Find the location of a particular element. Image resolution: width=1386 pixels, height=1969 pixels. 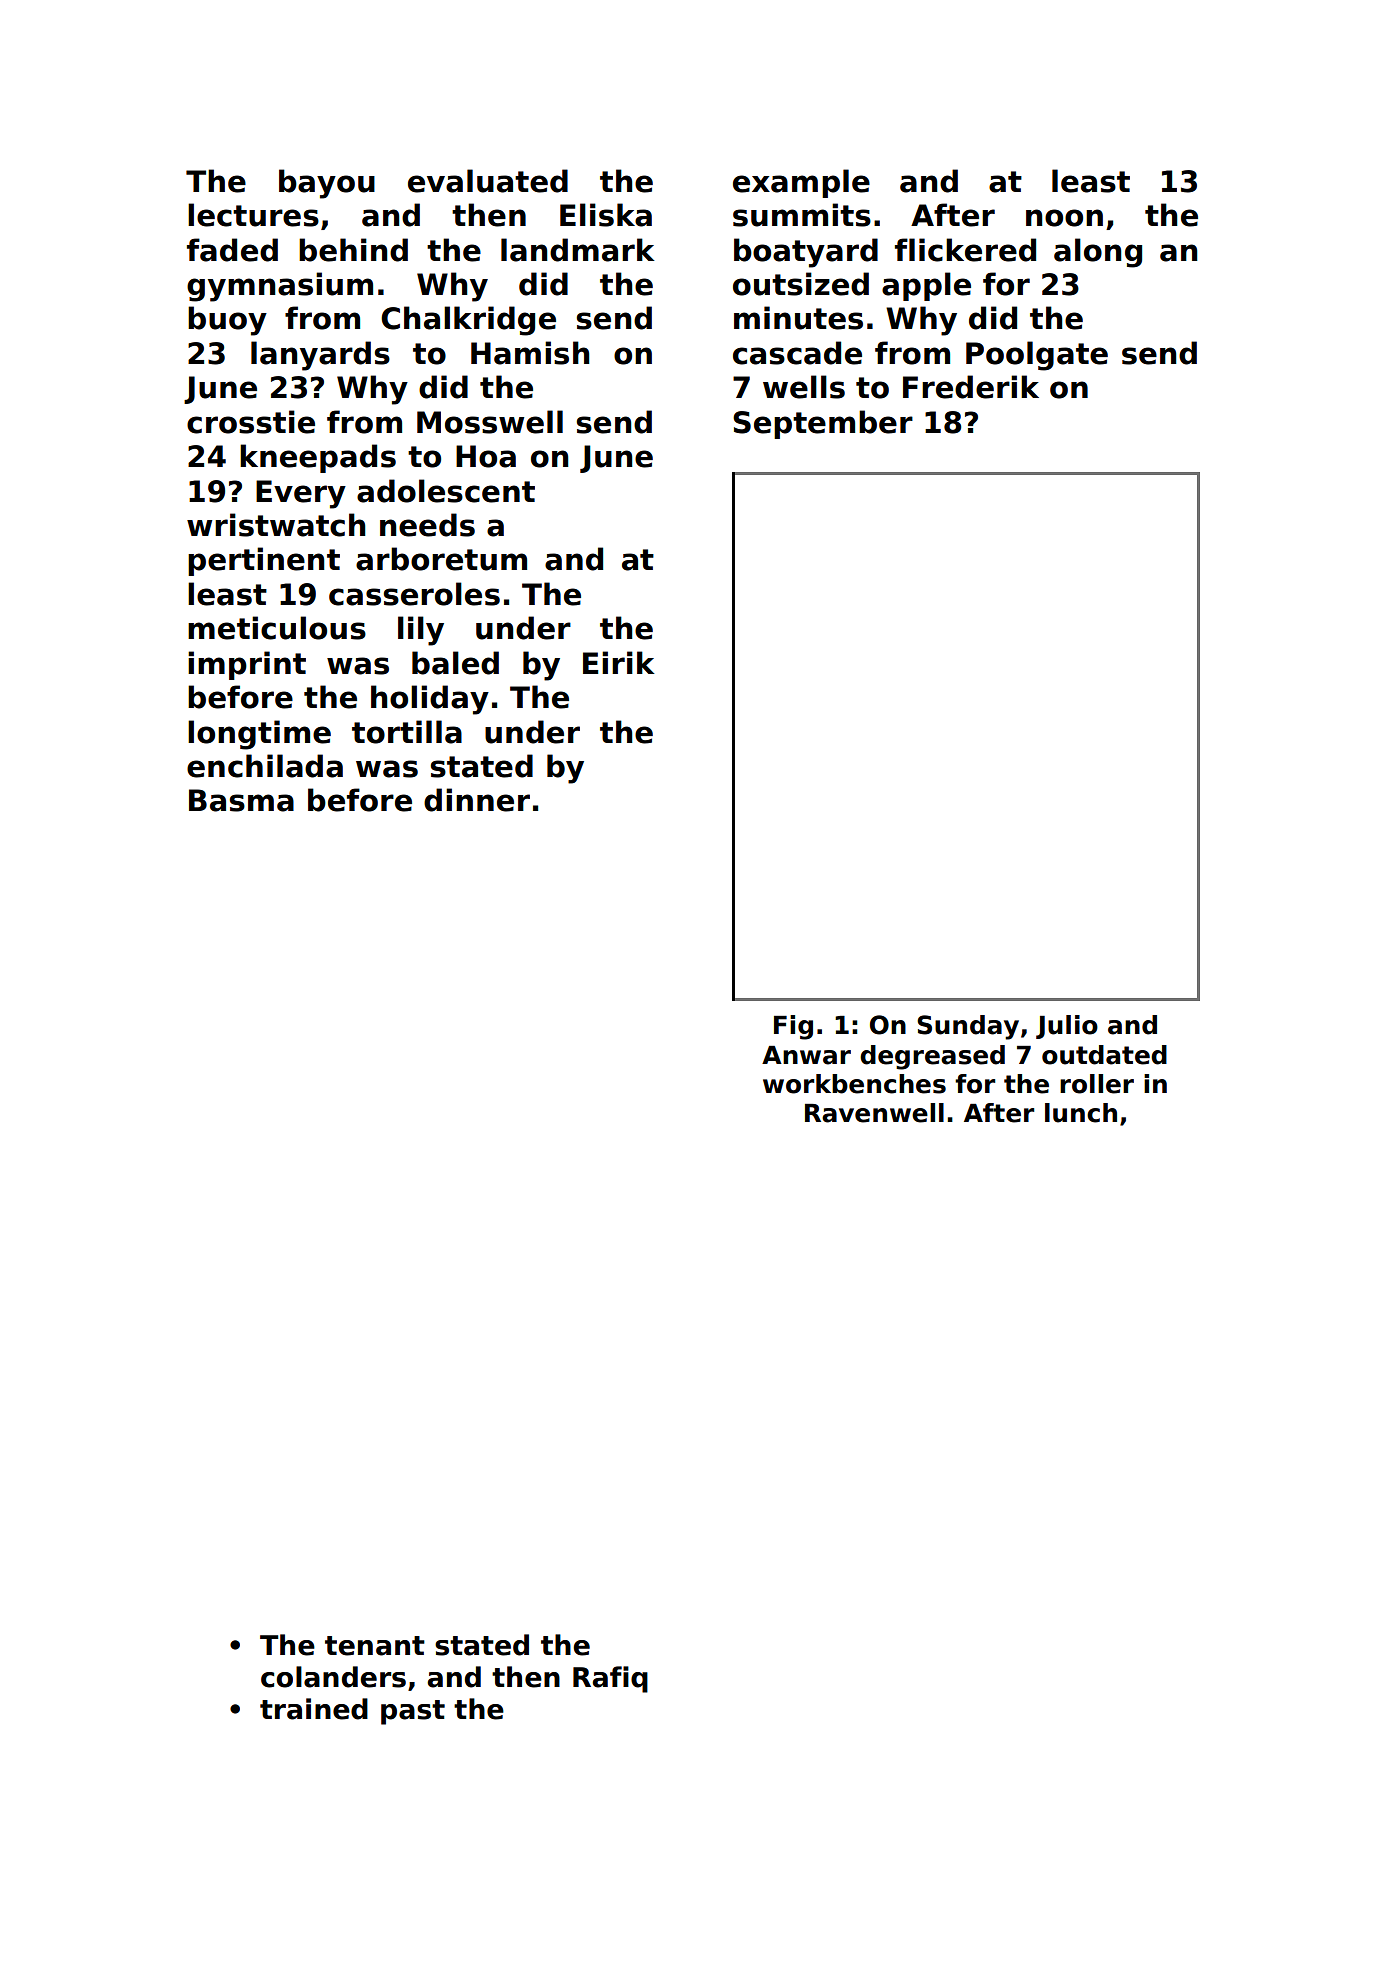

Ravenwell is located at coordinates (874, 1113).
